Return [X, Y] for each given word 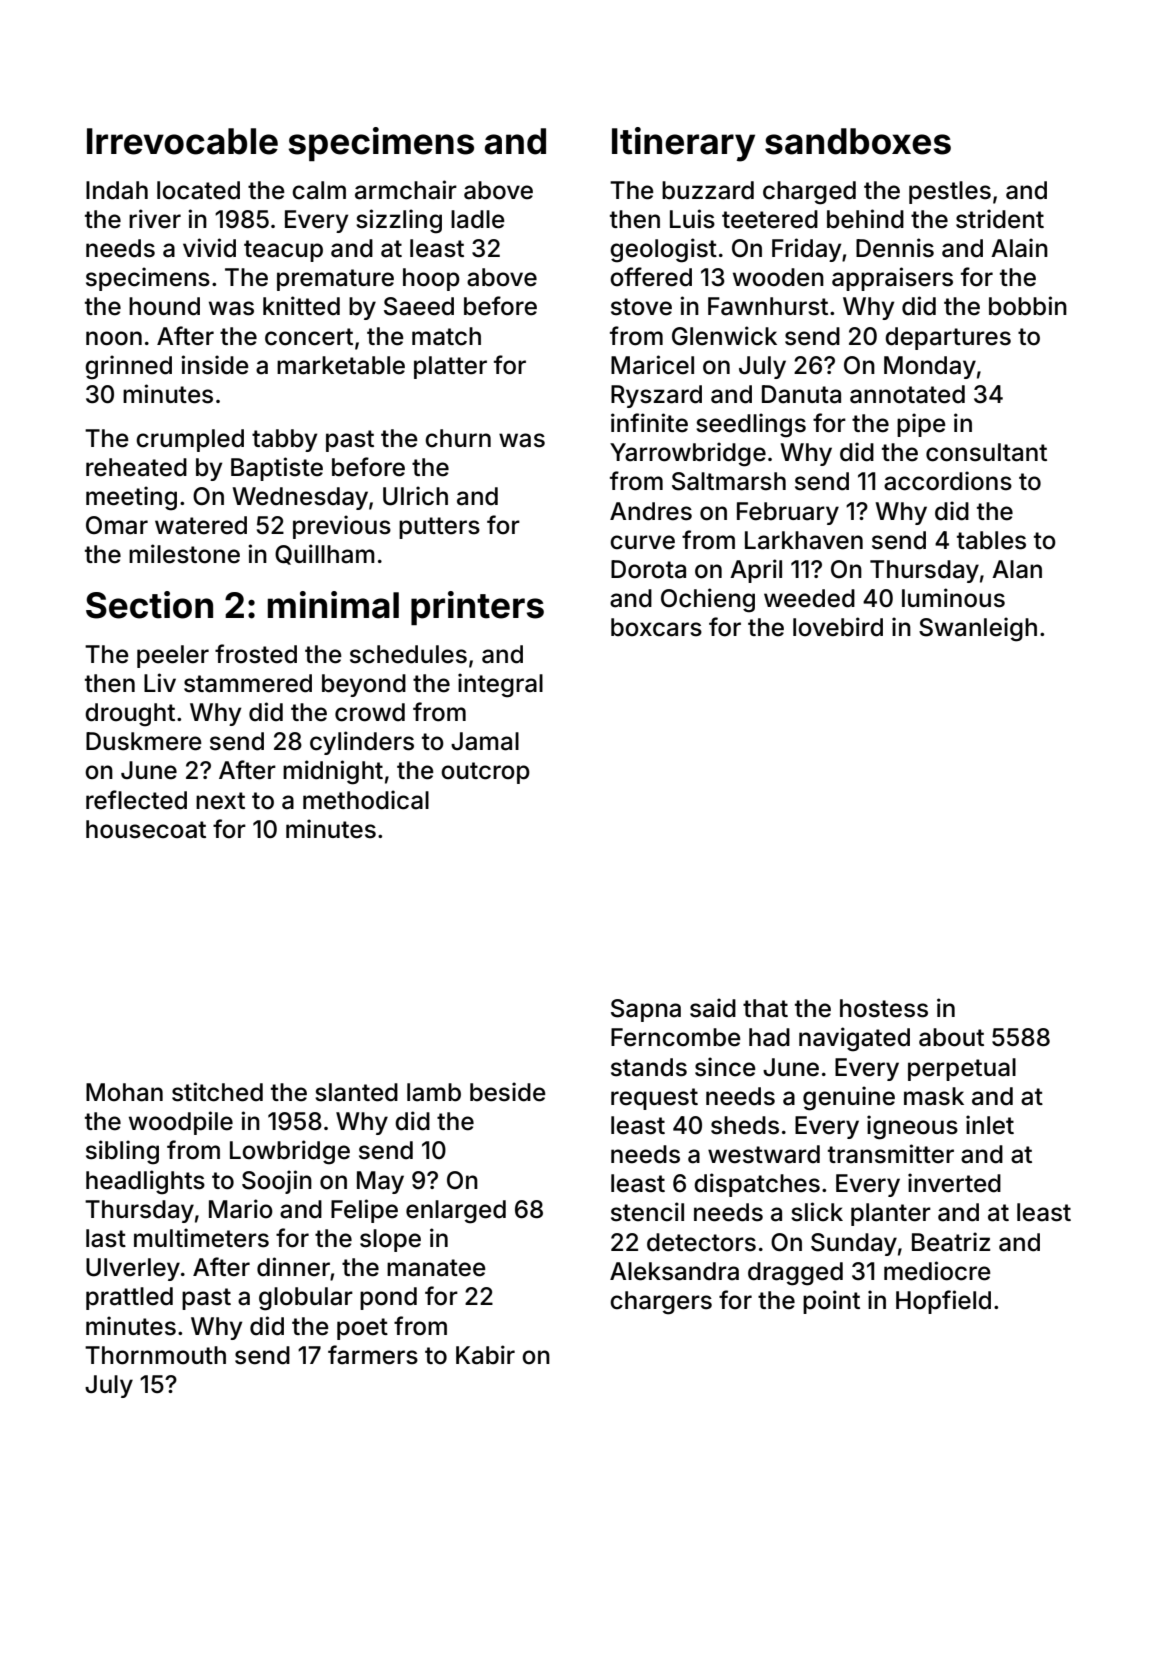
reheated [136, 467]
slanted [356, 1092]
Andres [651, 511]
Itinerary [683, 144]
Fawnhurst [768, 306]
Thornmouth [155, 1355]
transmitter [891, 1154]
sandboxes [858, 141]
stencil [647, 1212]
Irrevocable [182, 141]
